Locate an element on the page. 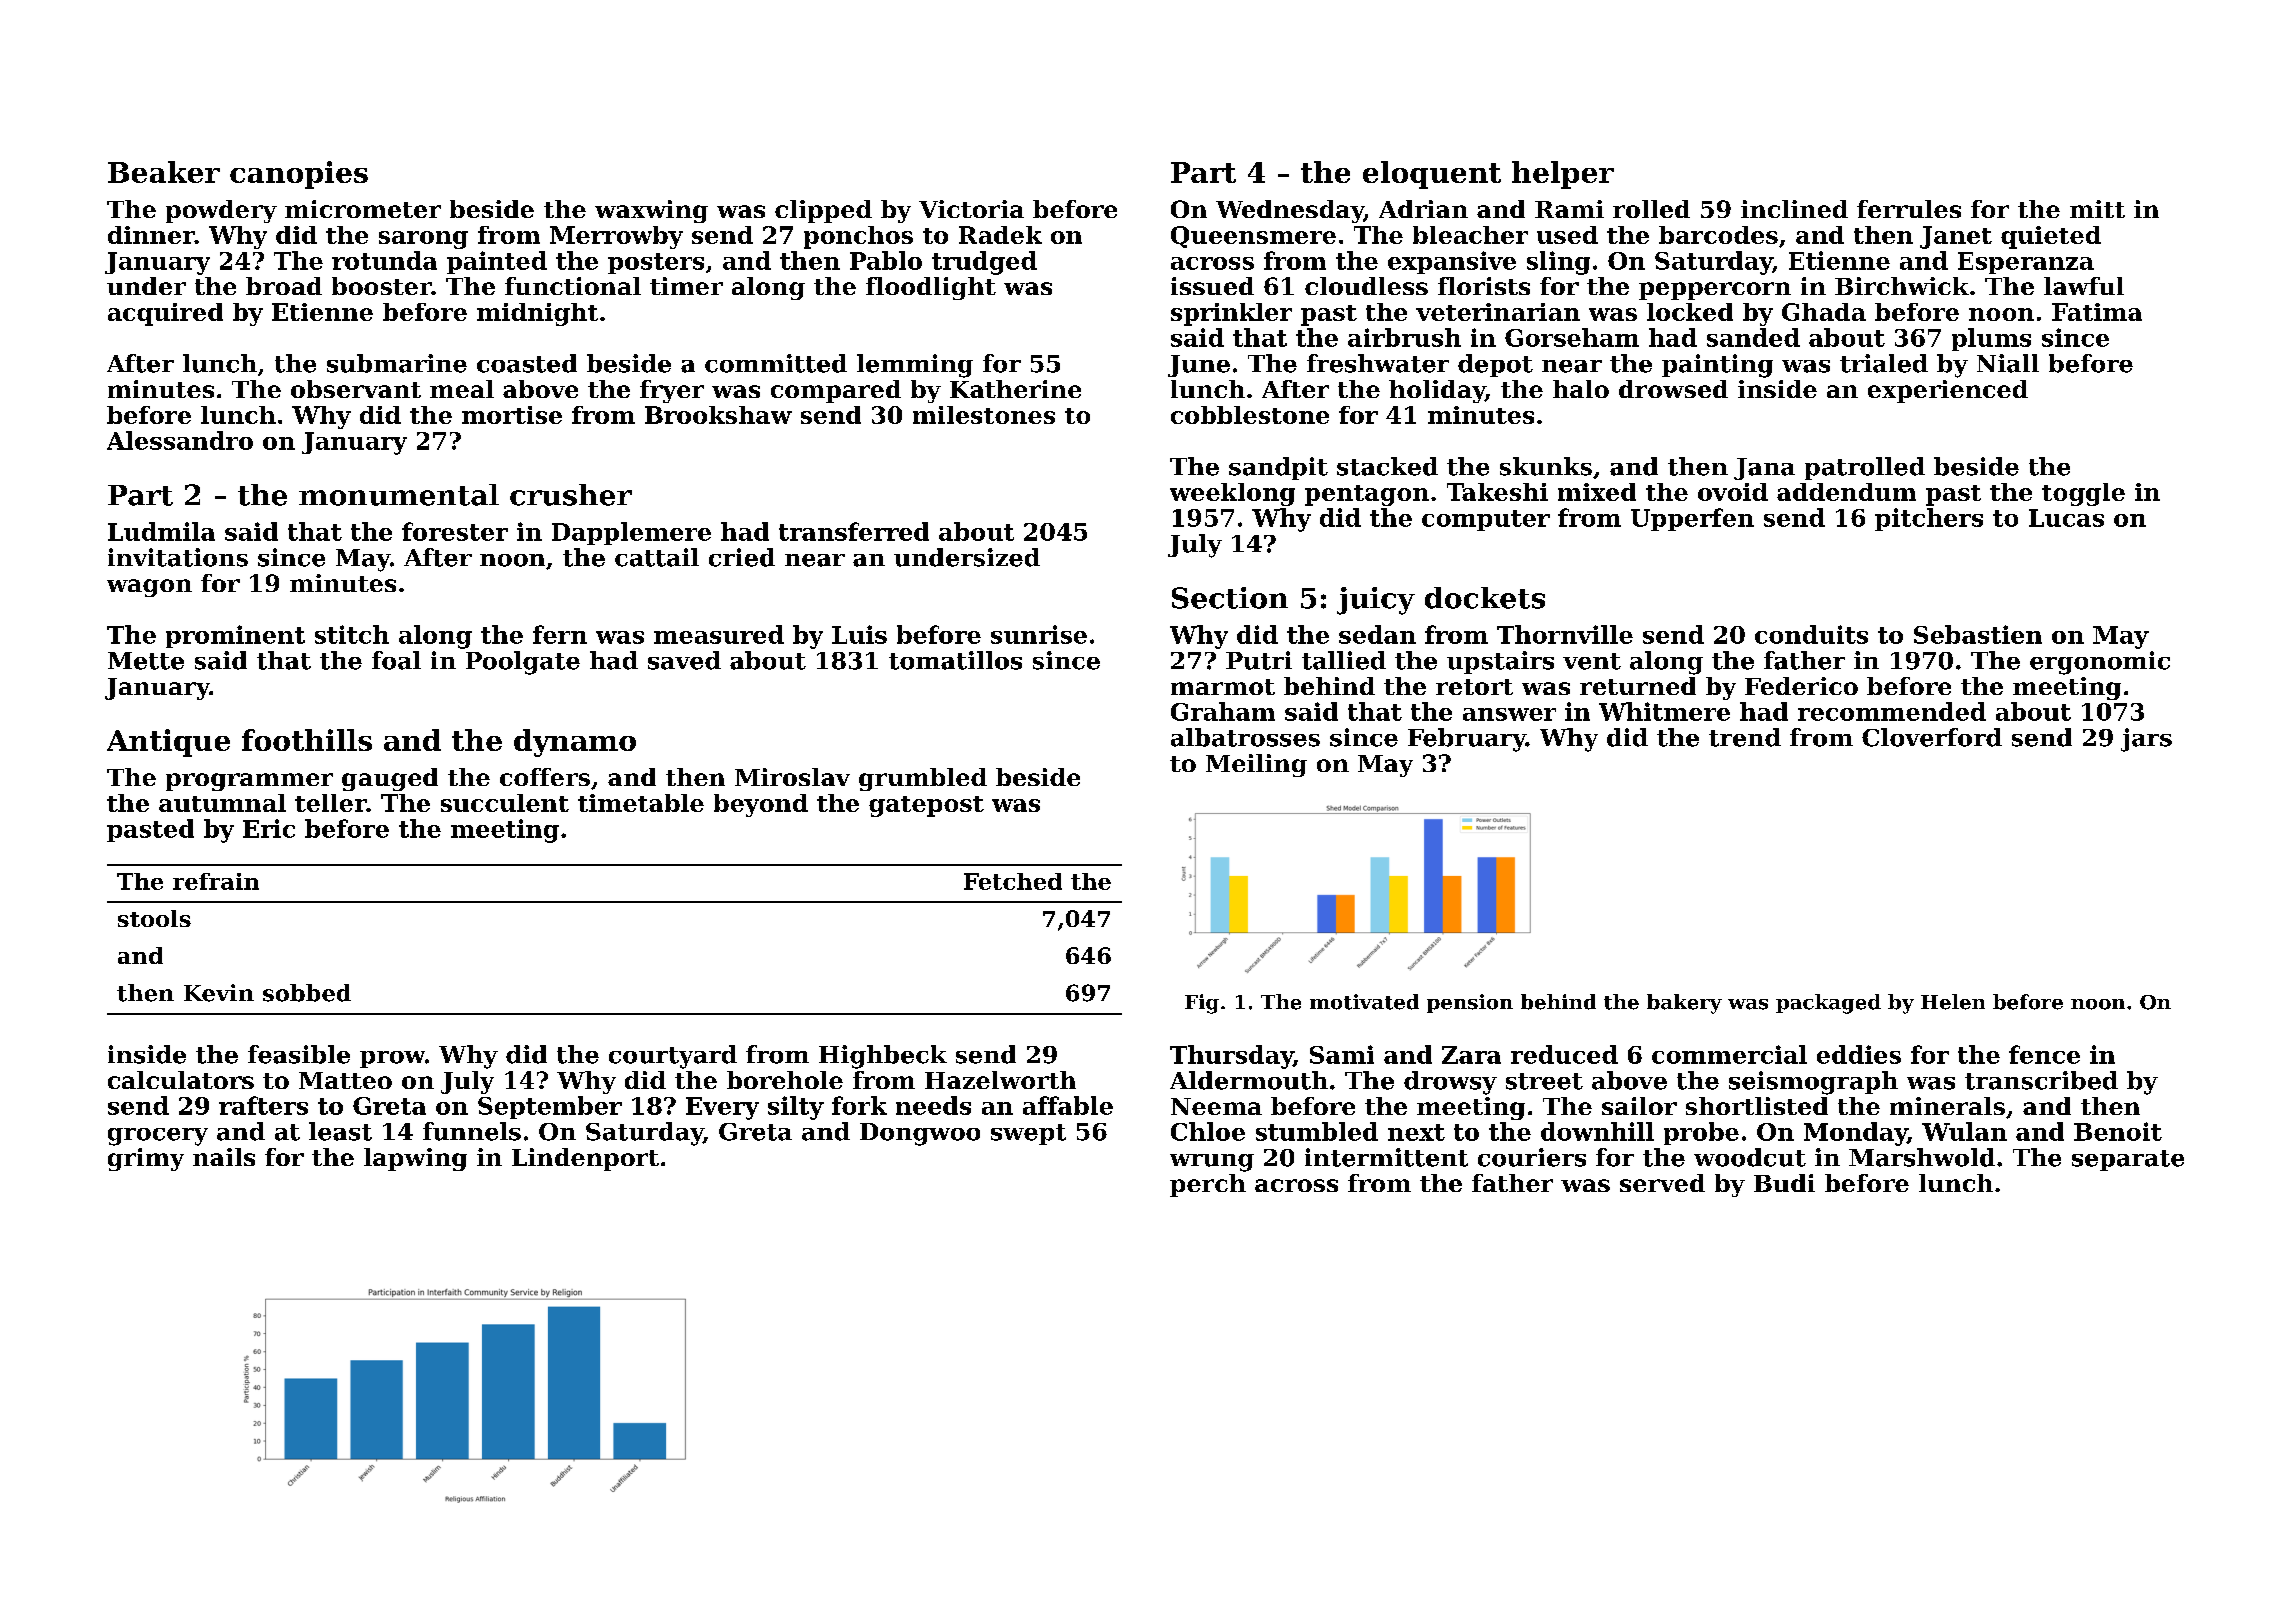  Beaker is located at coordinates (164, 172).
